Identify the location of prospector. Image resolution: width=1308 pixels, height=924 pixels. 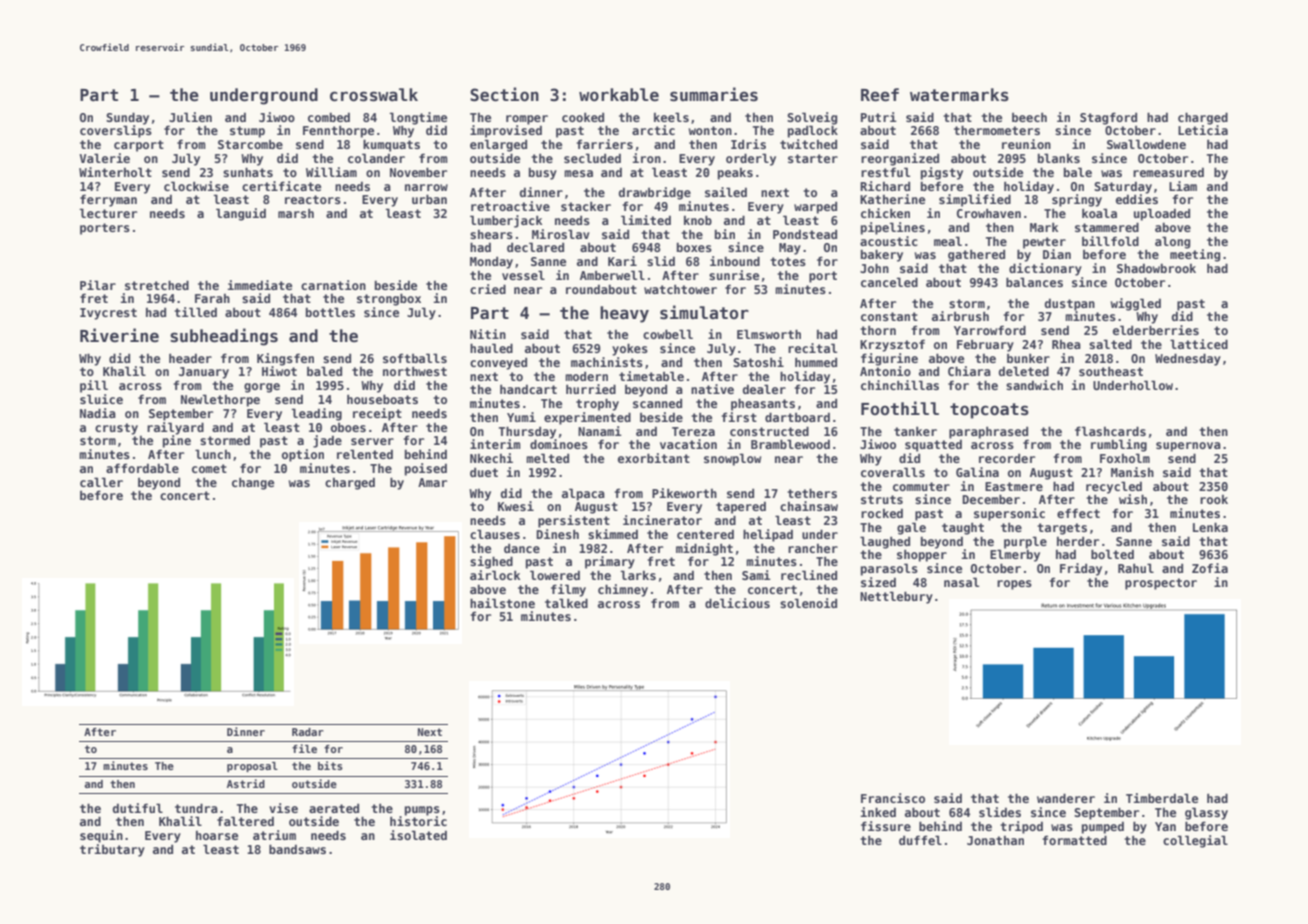
(1161, 584).
